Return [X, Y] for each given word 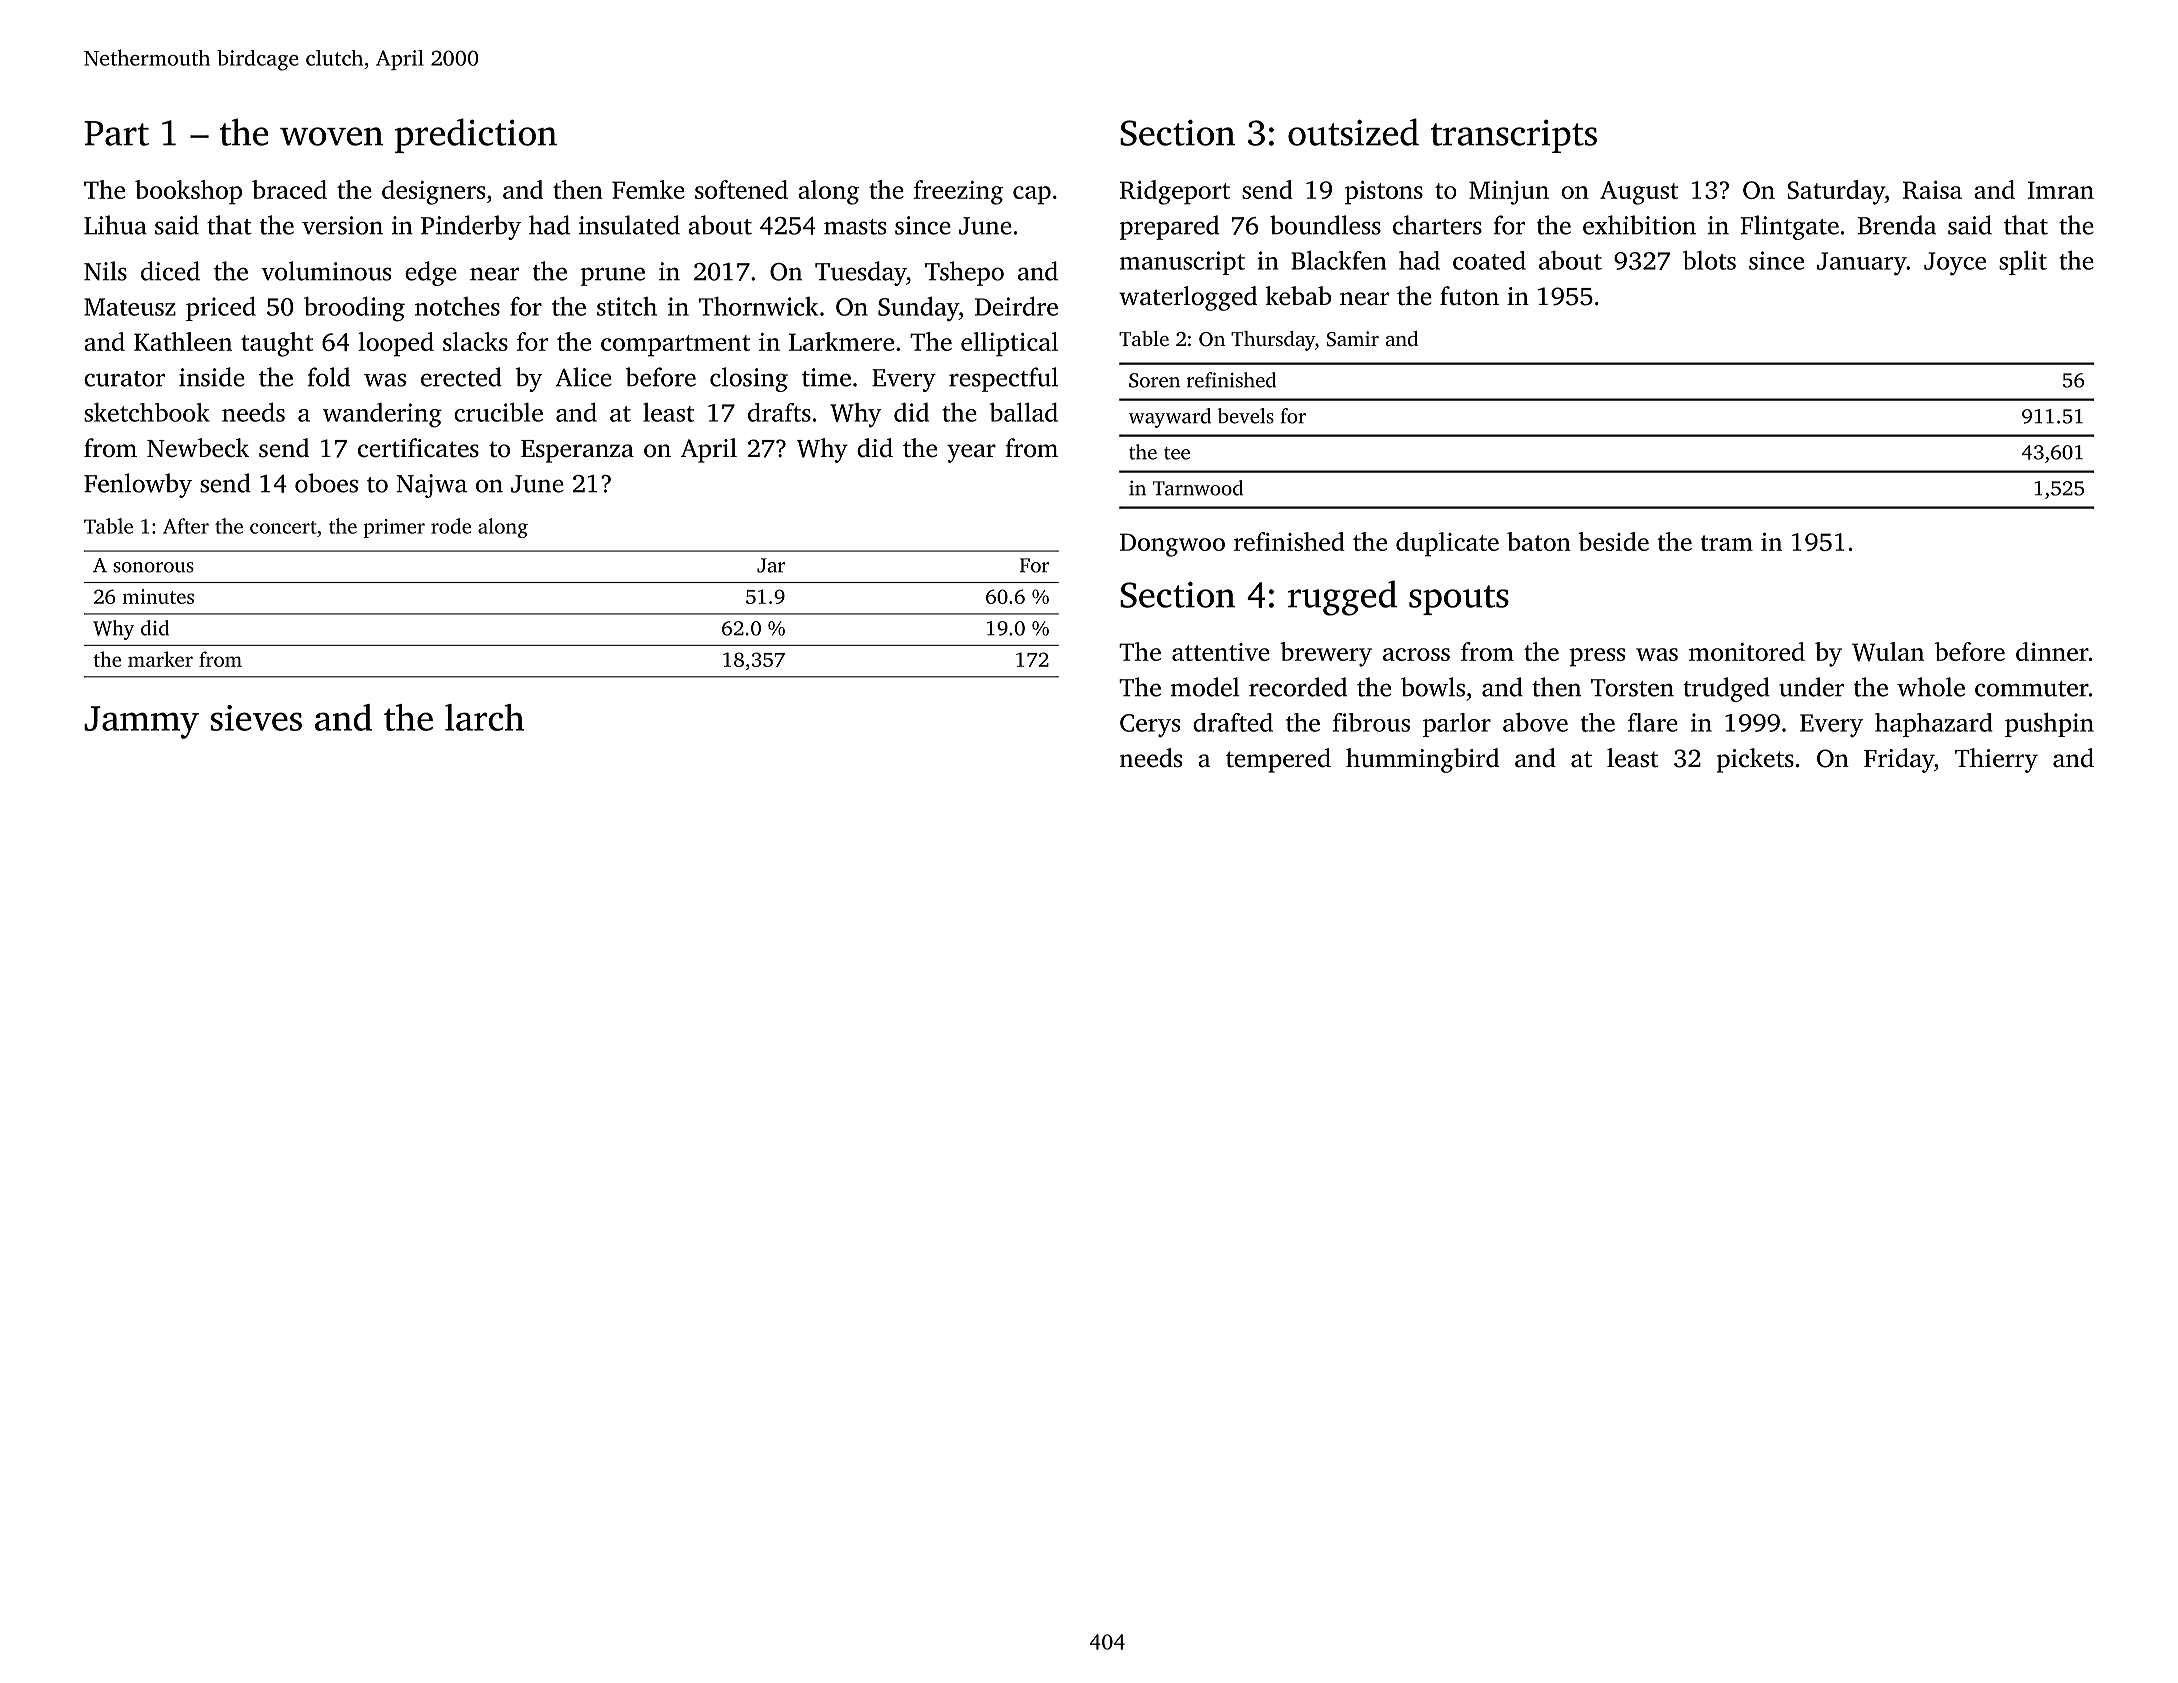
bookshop [188, 192]
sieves [256, 718]
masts [855, 227]
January [1862, 264]
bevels [1246, 416]
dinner [2052, 651]
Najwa [431, 486]
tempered [1278, 760]
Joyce [1955, 264]
